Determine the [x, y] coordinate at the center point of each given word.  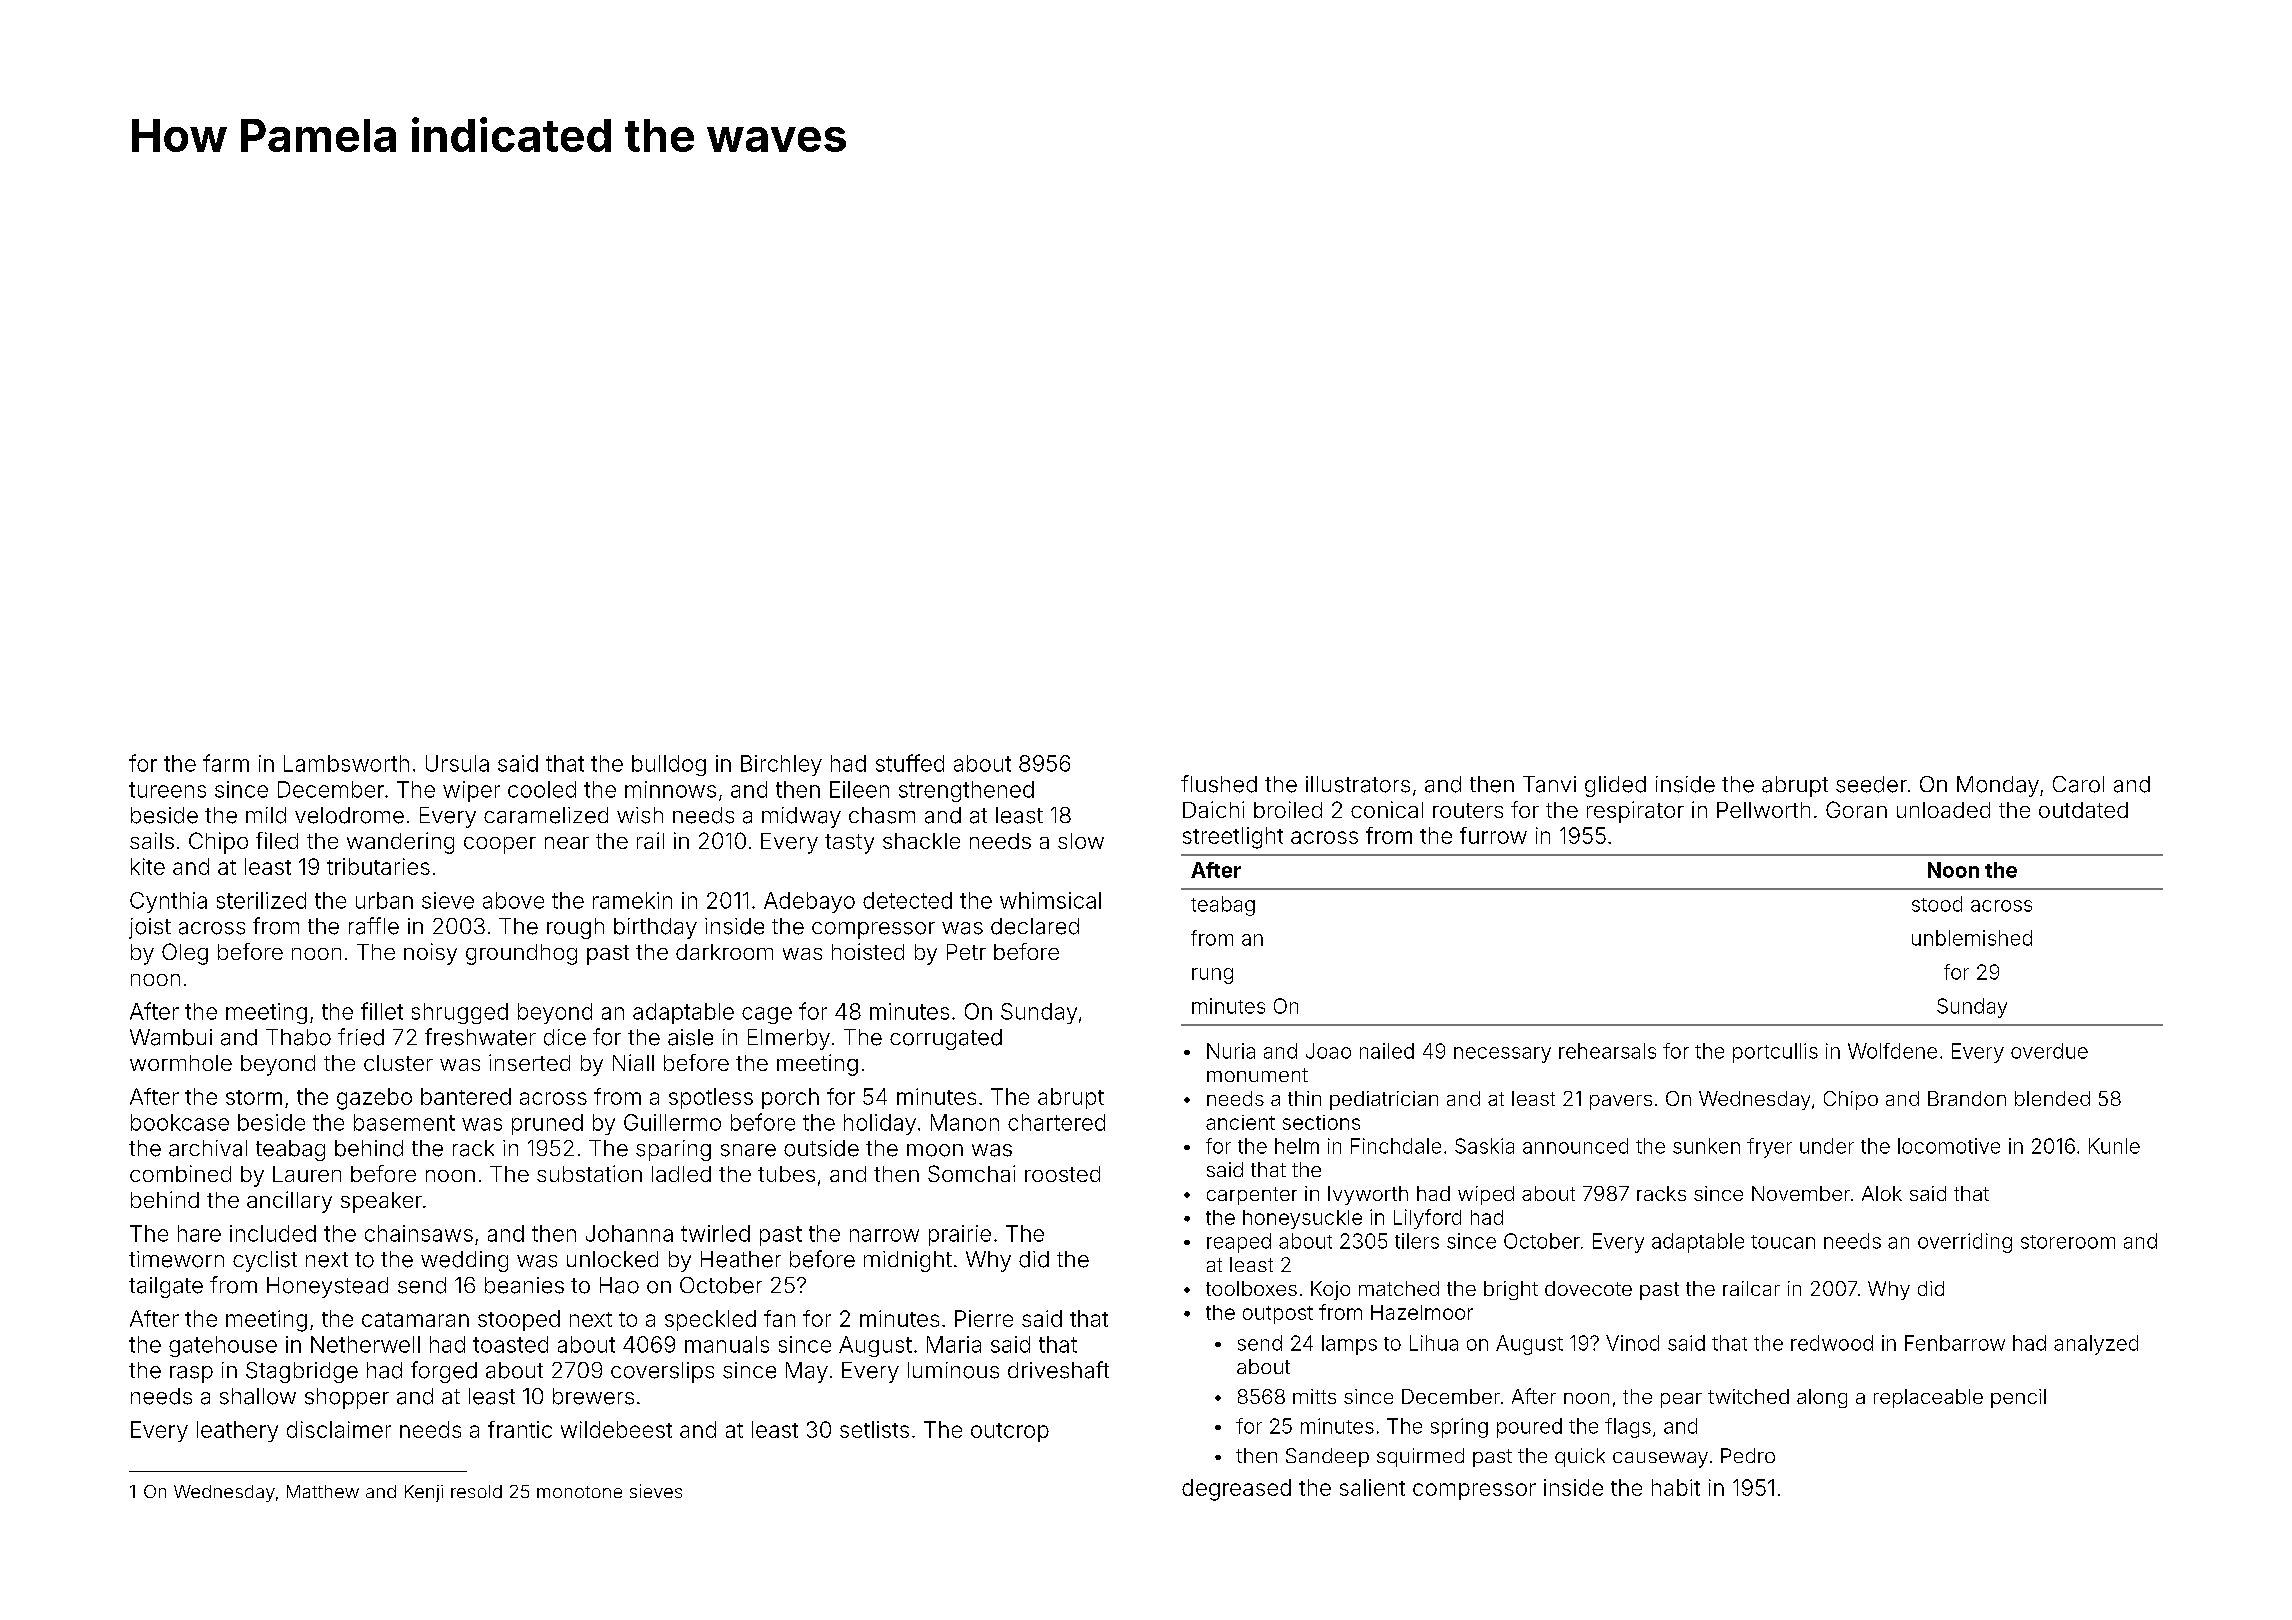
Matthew [323, 1491]
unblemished [1972, 938]
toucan [1783, 1242]
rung [1212, 976]
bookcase [180, 1122]
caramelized [546, 815]
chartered [1056, 1122]
